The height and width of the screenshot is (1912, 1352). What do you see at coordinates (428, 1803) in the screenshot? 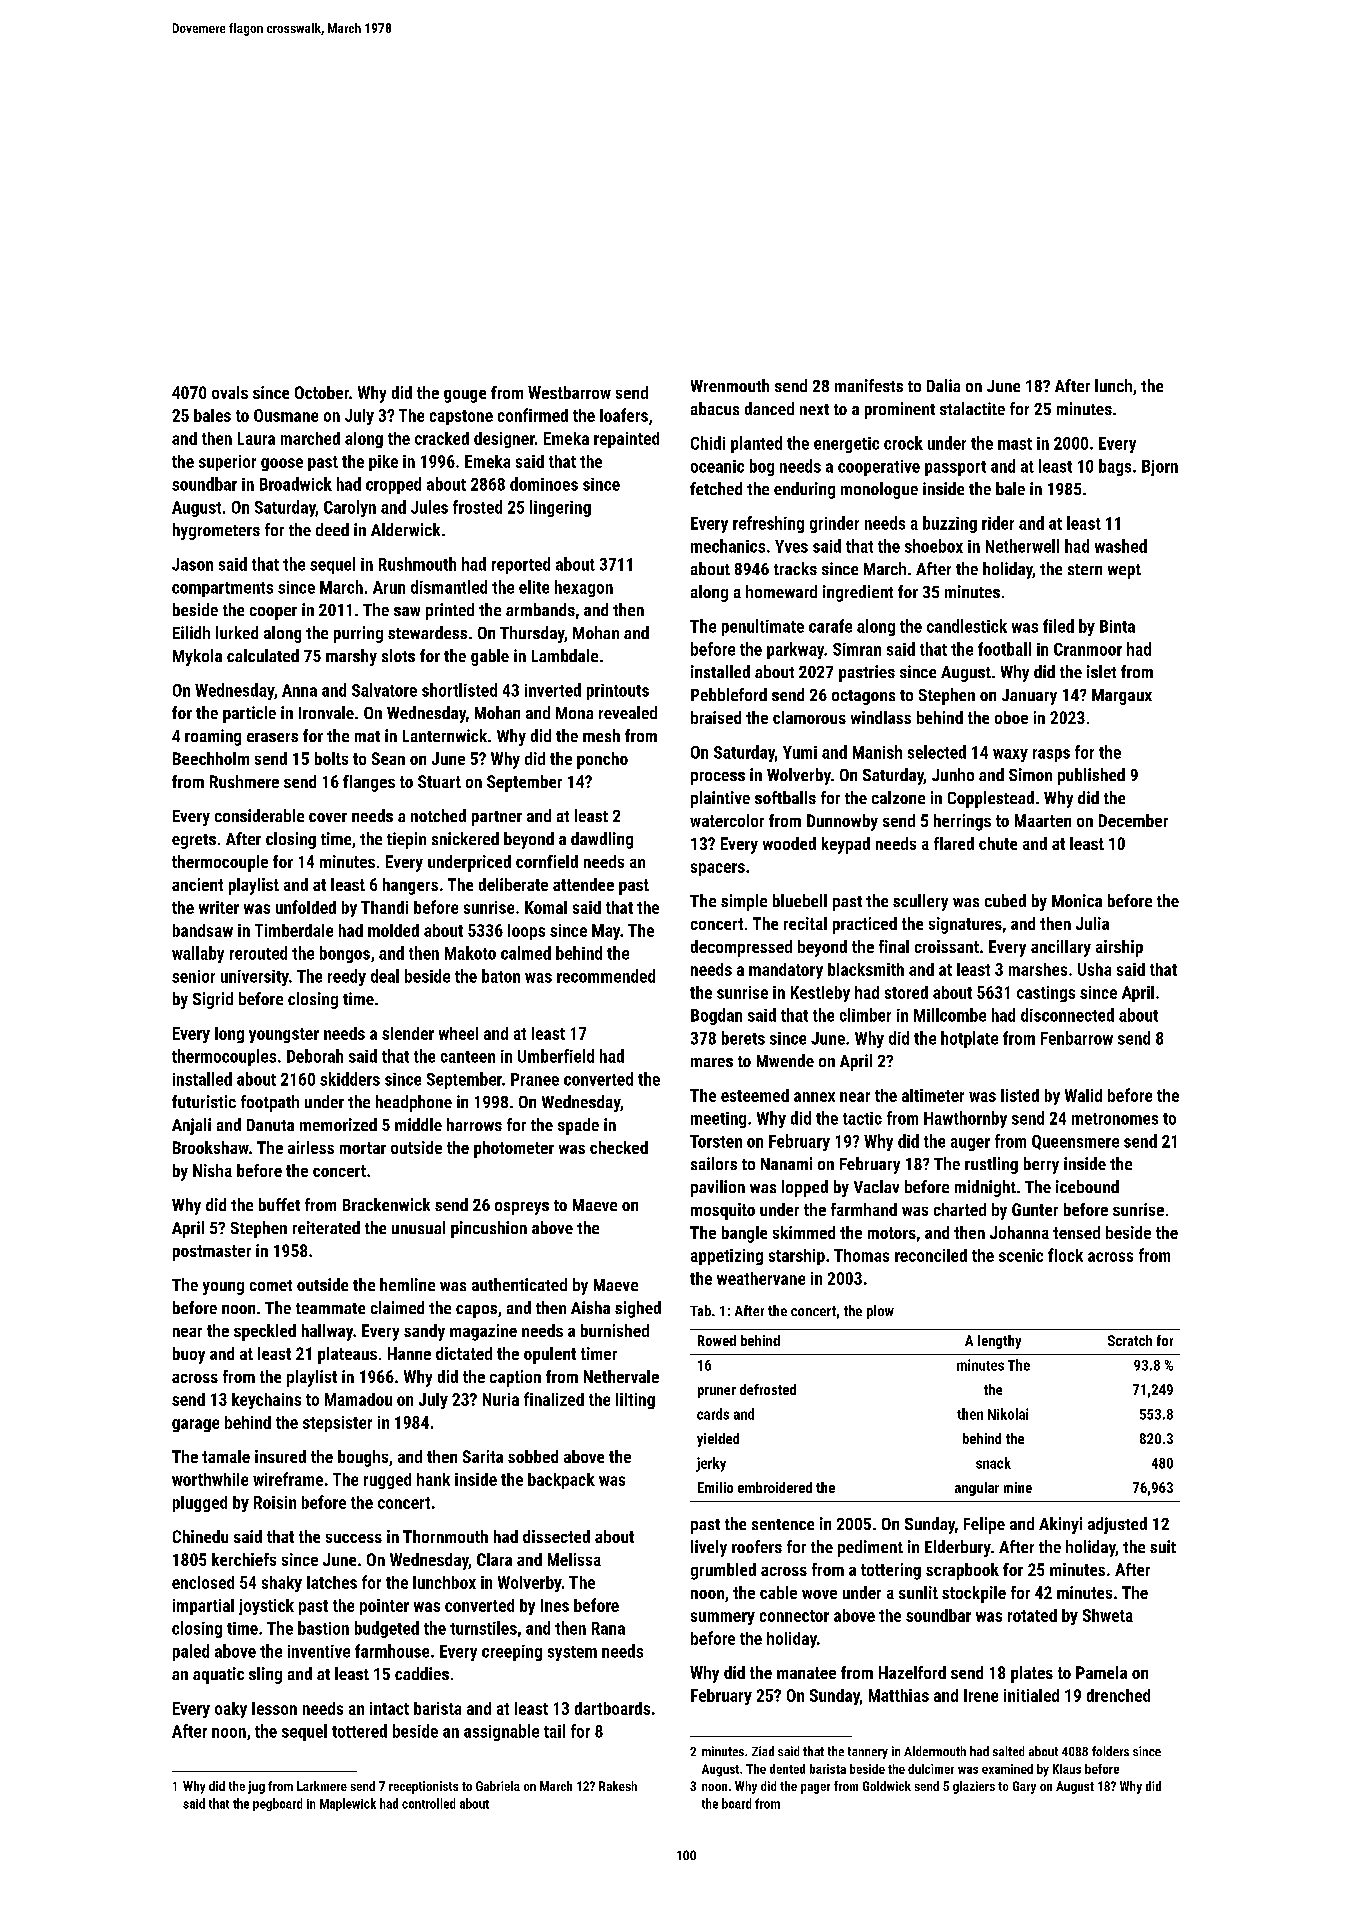
I see `controlled` at bounding box center [428, 1803].
